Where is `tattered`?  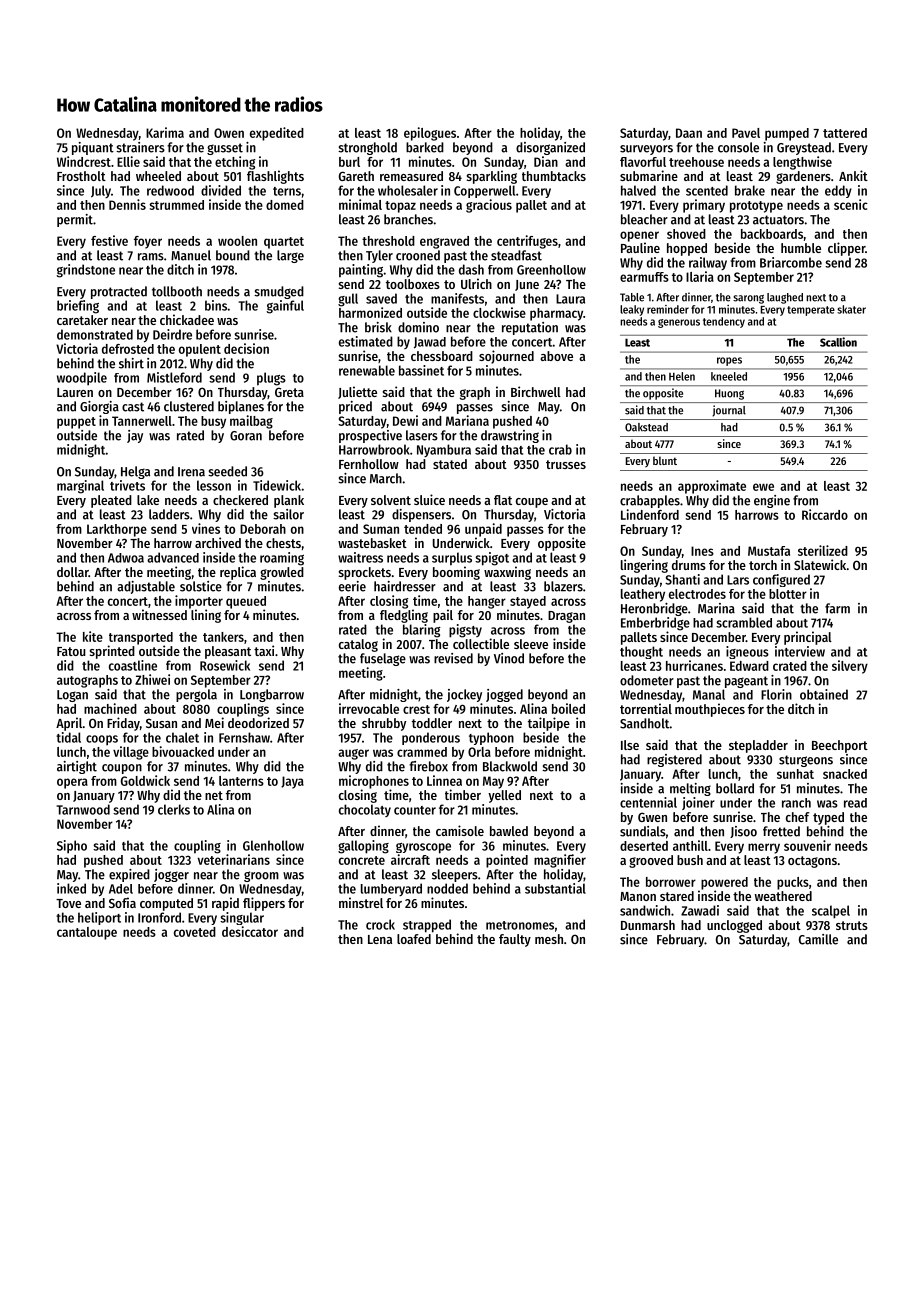
tattered is located at coordinates (845, 133).
